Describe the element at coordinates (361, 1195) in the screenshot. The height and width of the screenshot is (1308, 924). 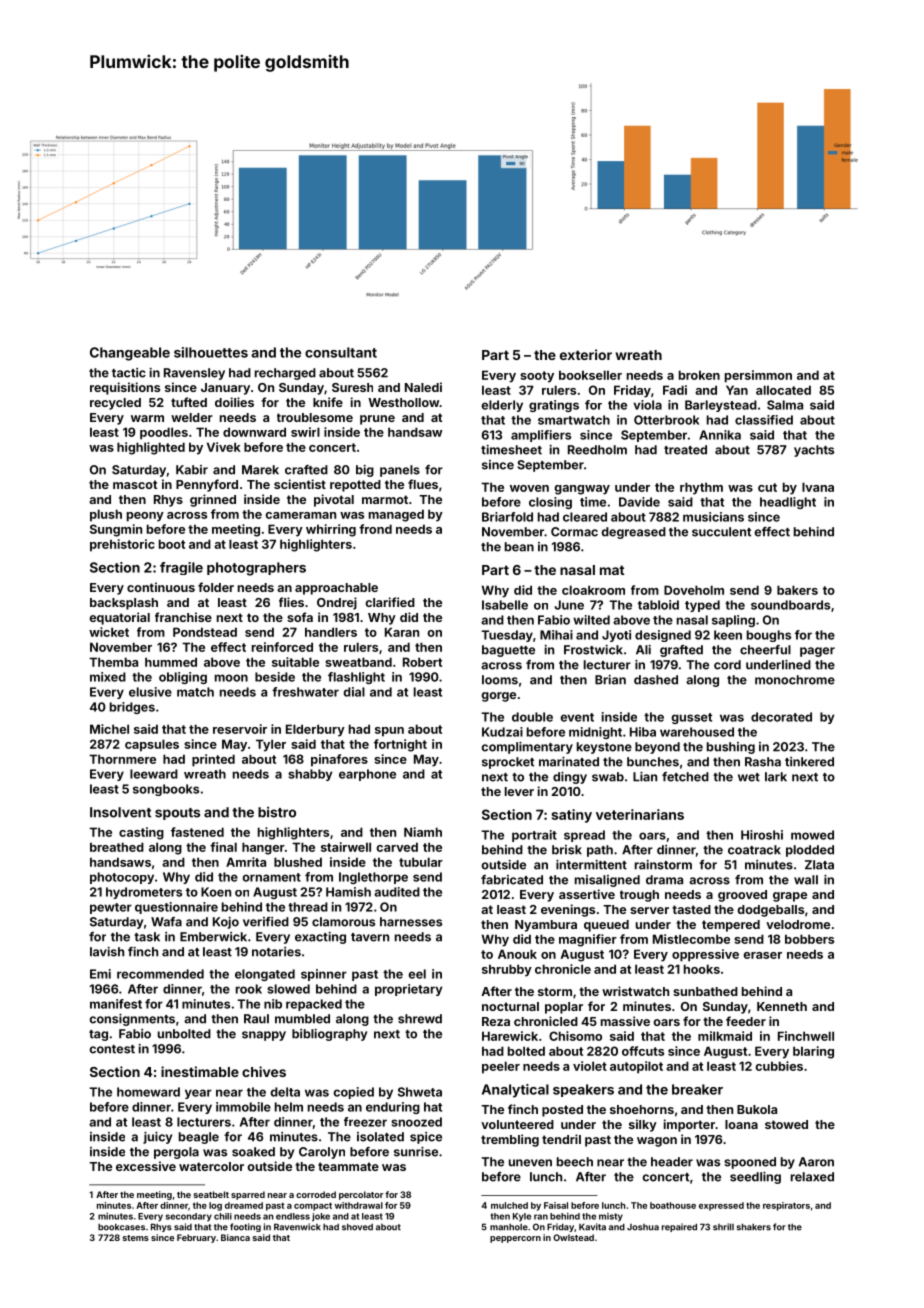
I see `percolator` at that location.
